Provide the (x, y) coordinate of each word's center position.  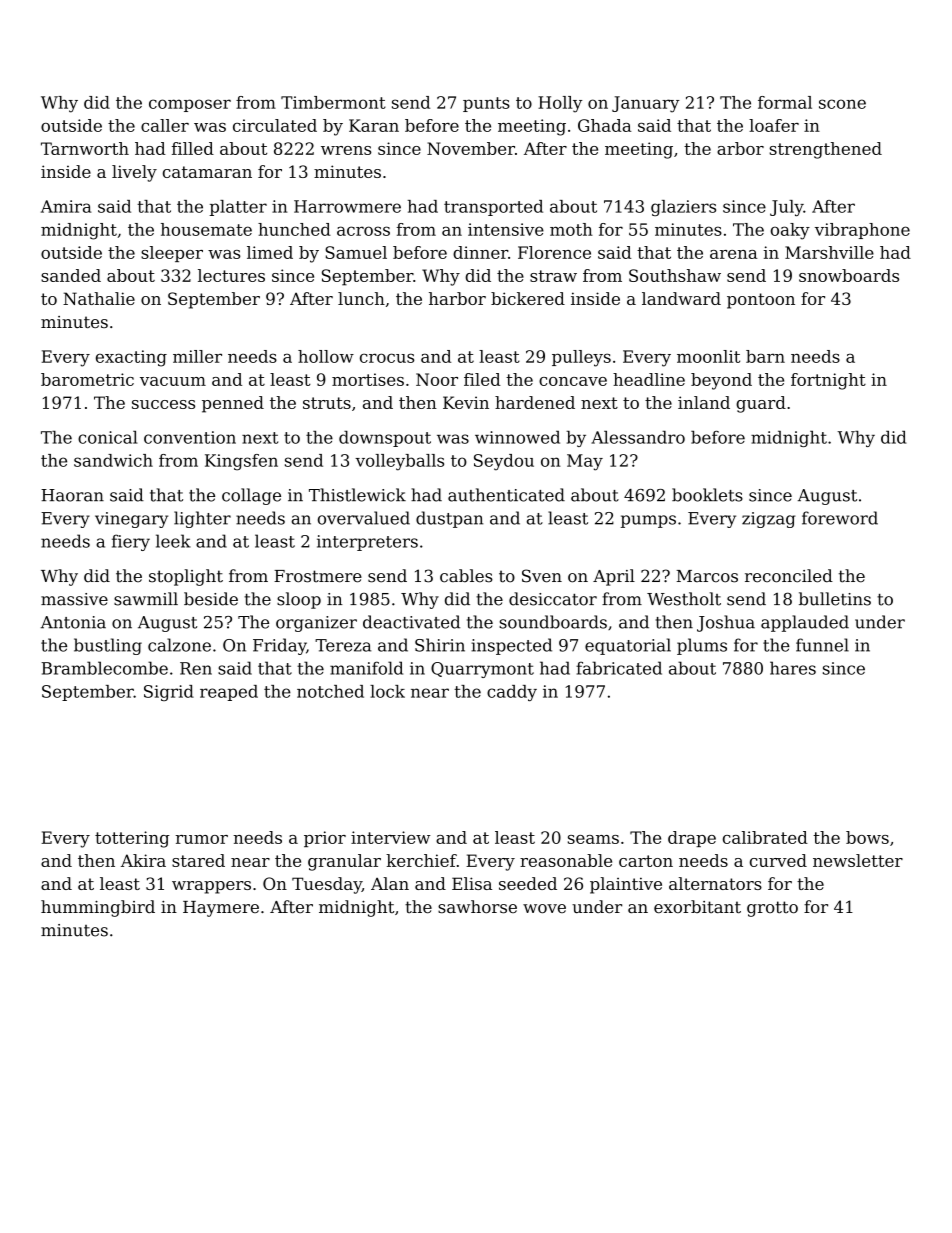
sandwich (113, 460)
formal (785, 102)
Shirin (440, 645)
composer (190, 105)
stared (198, 860)
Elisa (472, 883)
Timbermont (333, 102)
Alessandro (638, 437)
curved (778, 860)
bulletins (835, 599)
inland (704, 402)
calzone (179, 645)
